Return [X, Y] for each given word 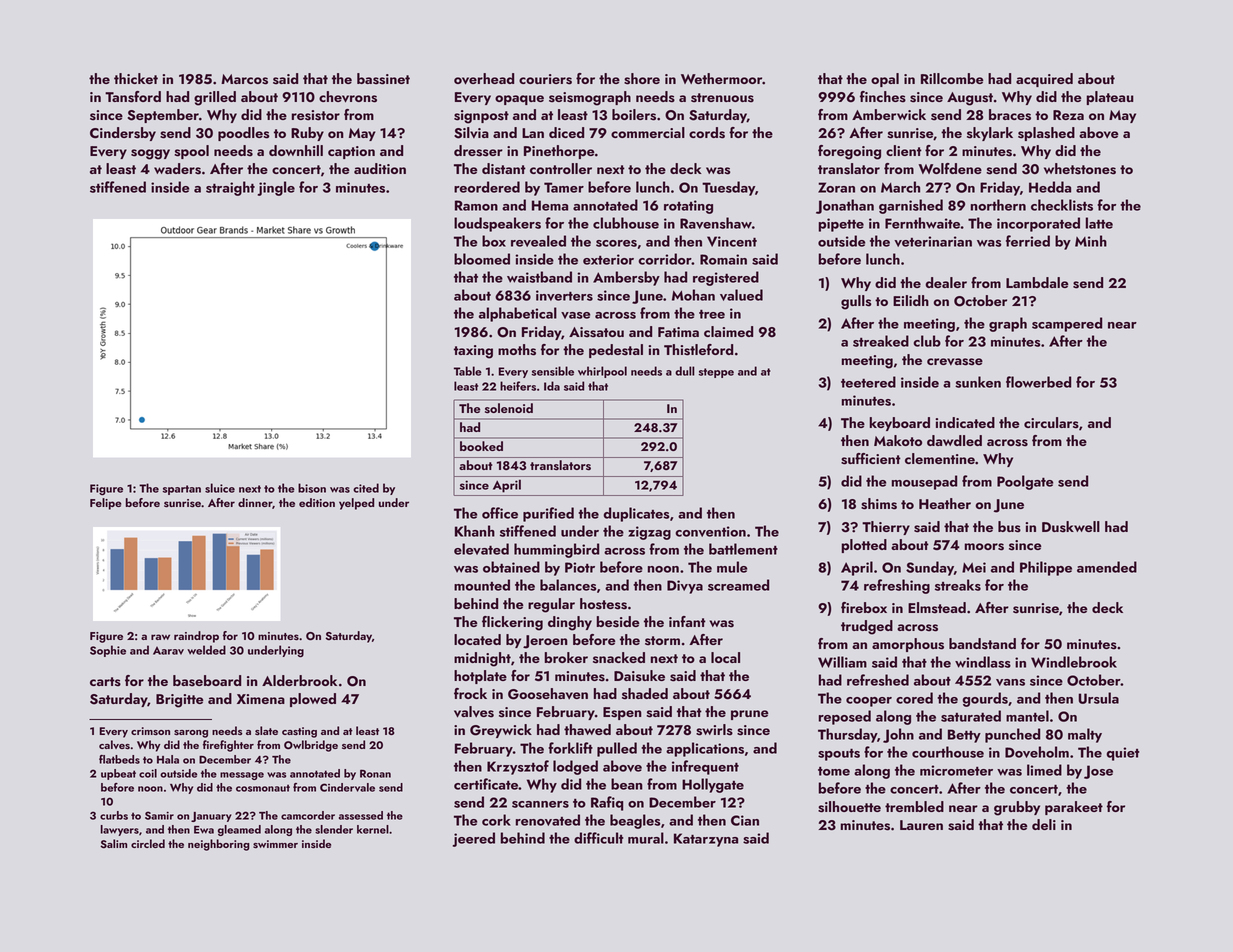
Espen [622, 713]
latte [1099, 223]
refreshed [878, 680]
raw [160, 637]
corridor [665, 259]
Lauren [921, 825]
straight [230, 188]
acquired [1044, 80]
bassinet [383, 79]
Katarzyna [706, 840]
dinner [255, 502]
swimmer [275, 844]
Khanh [475, 531]
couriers [545, 79]
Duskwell [1071, 527]
